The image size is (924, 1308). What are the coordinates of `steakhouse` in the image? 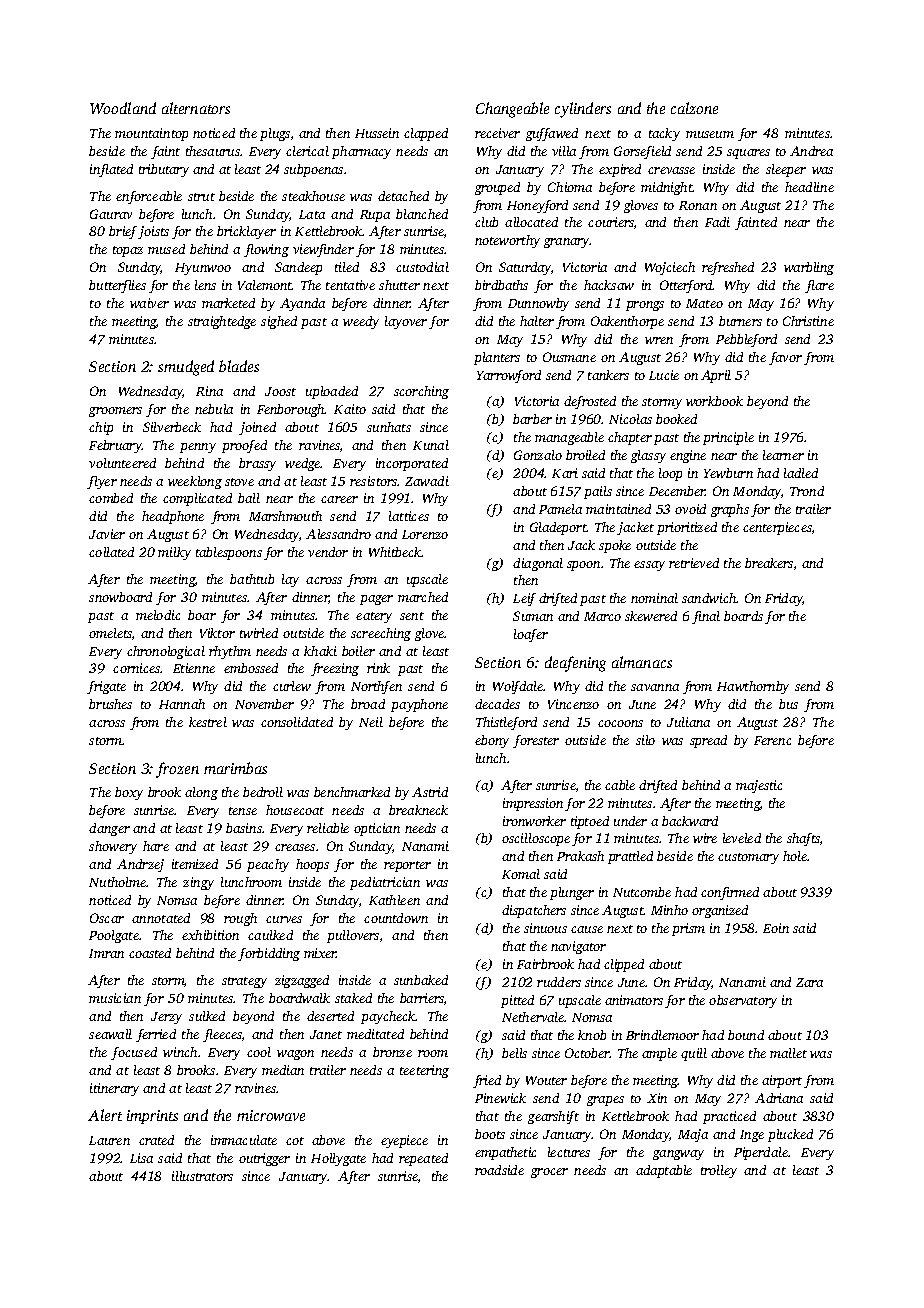 It's located at (313, 196).
